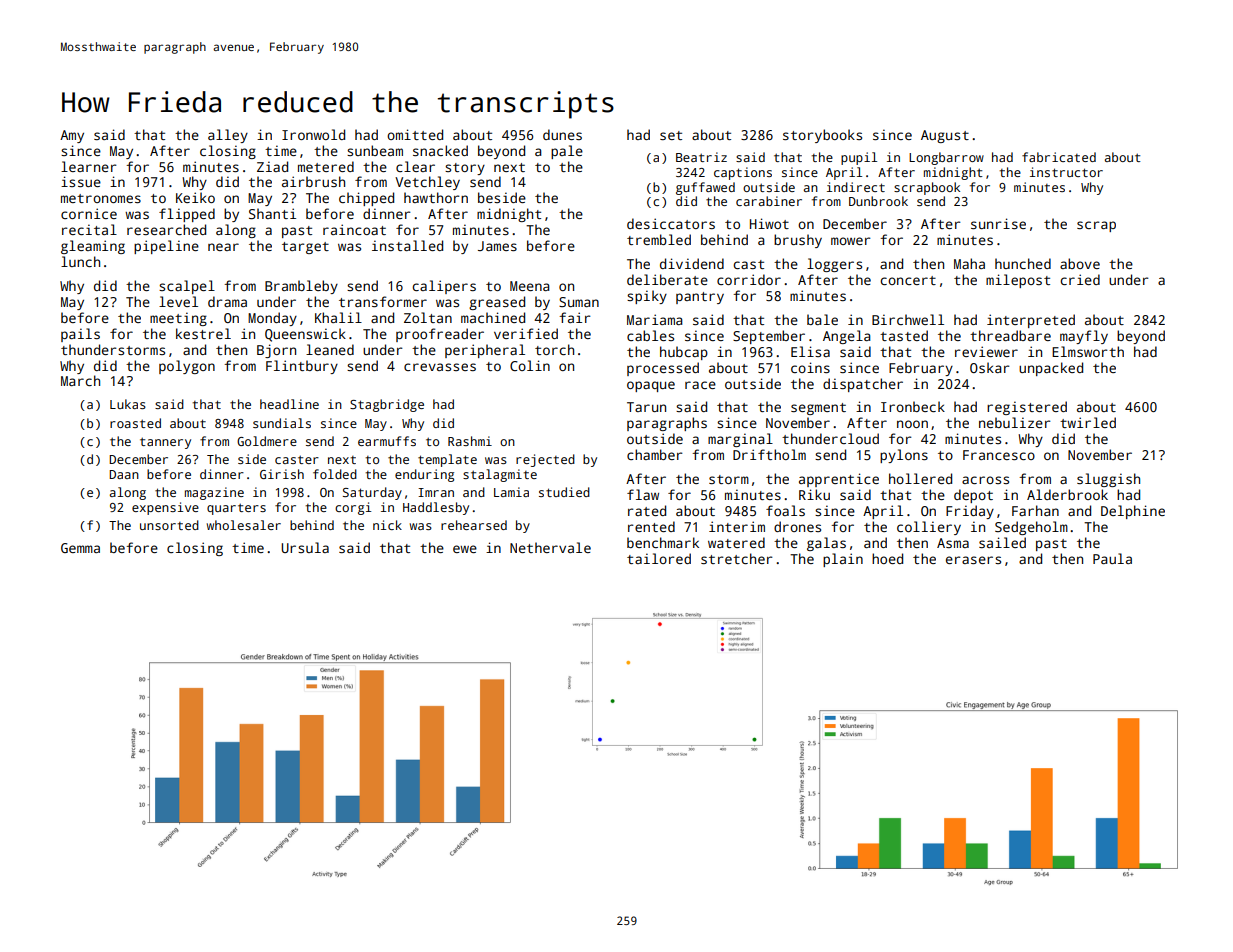 This screenshot has height=952, width=1233. I want to click on erasers, so click(973, 560).
